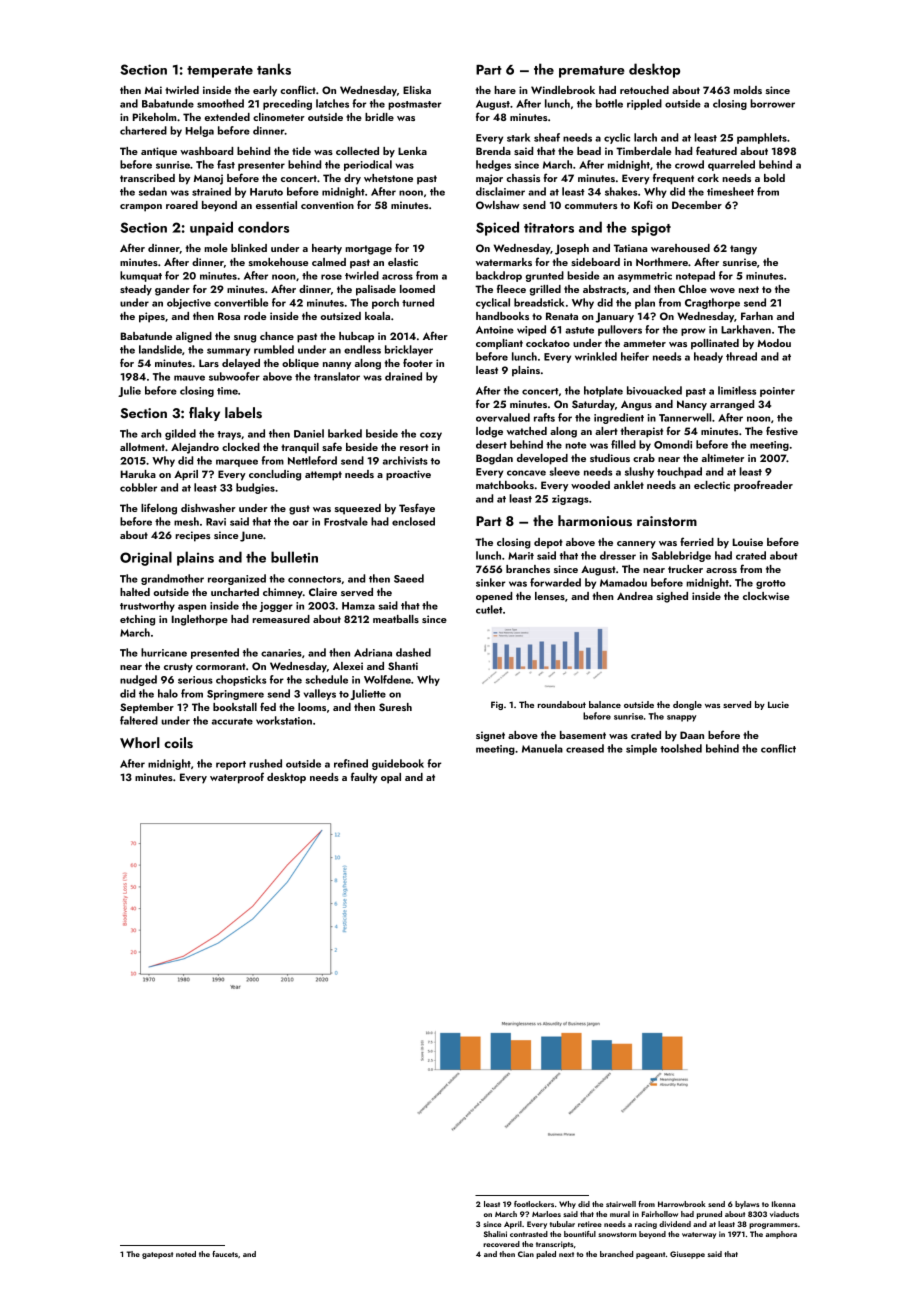 The height and width of the screenshot is (1308, 924). I want to click on Eliska, so click(417, 90).
